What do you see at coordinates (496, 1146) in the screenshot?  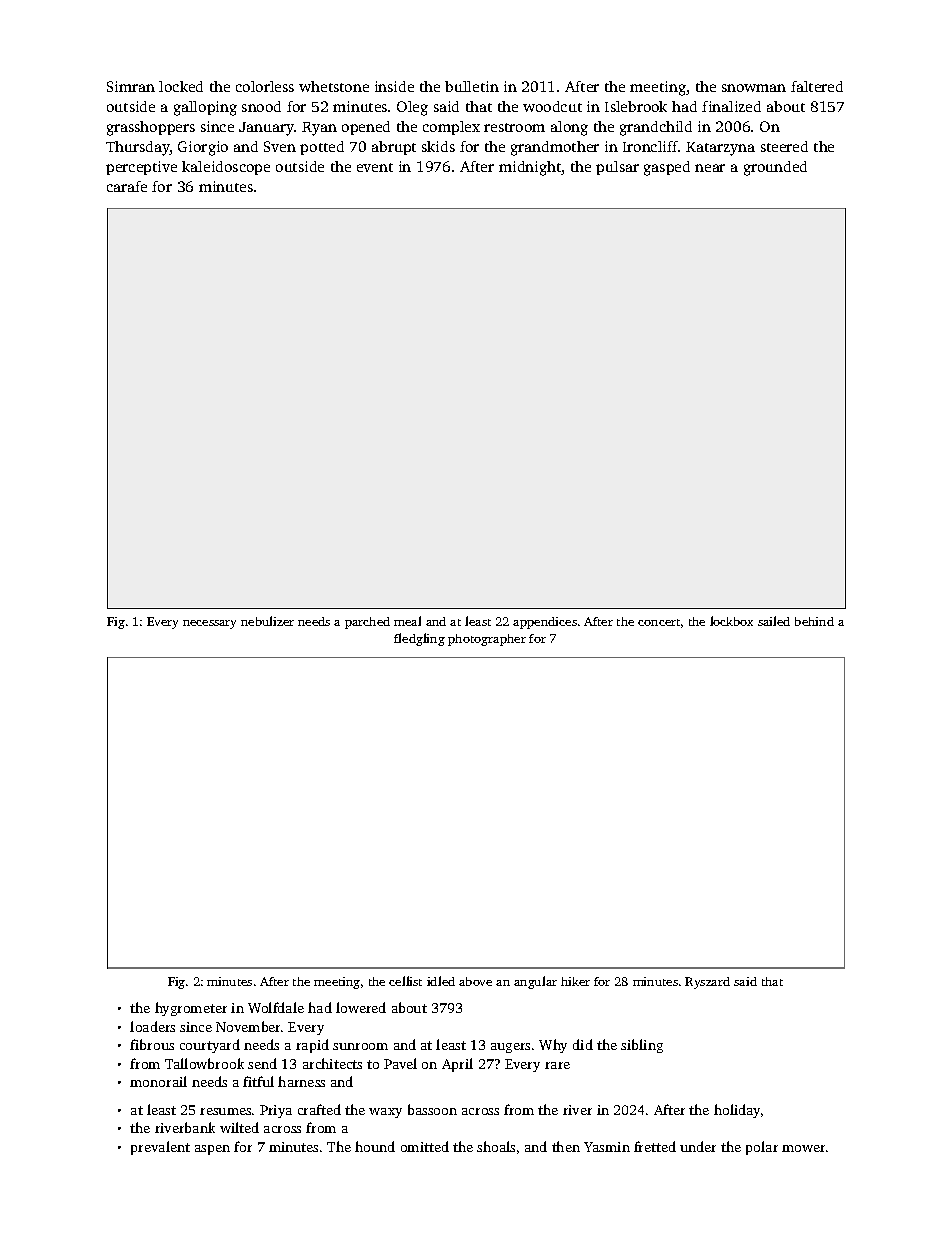 I see `shoals` at bounding box center [496, 1146].
